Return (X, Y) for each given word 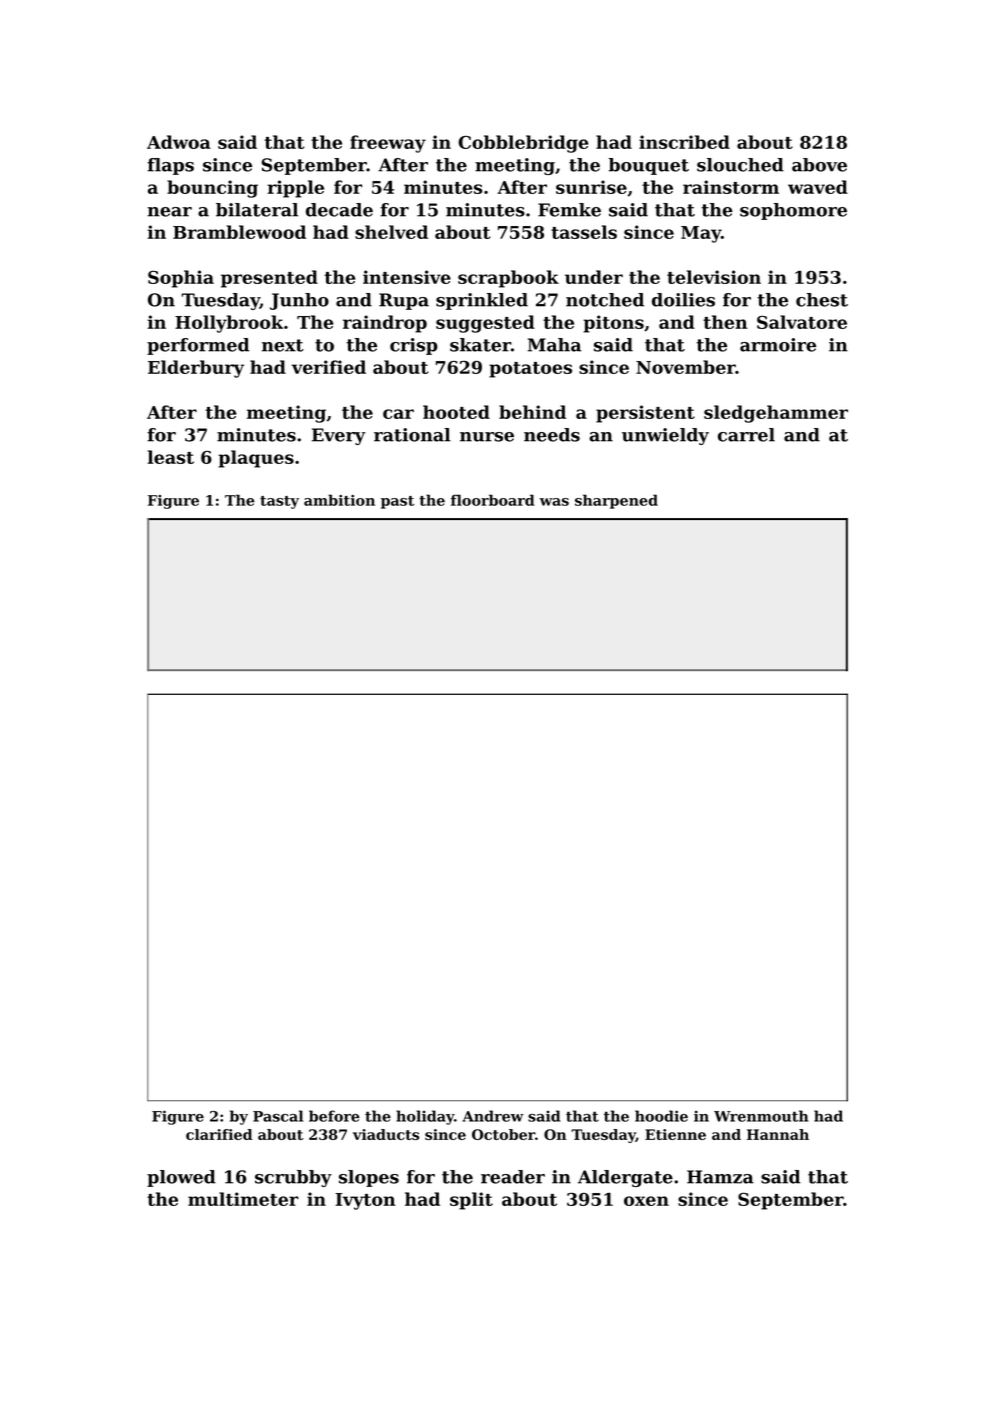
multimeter (243, 1199)
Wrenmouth (761, 1116)
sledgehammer (776, 414)
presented (269, 279)
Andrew (493, 1116)
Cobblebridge (523, 144)
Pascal (278, 1116)
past (397, 502)
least (171, 457)
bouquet (649, 166)
